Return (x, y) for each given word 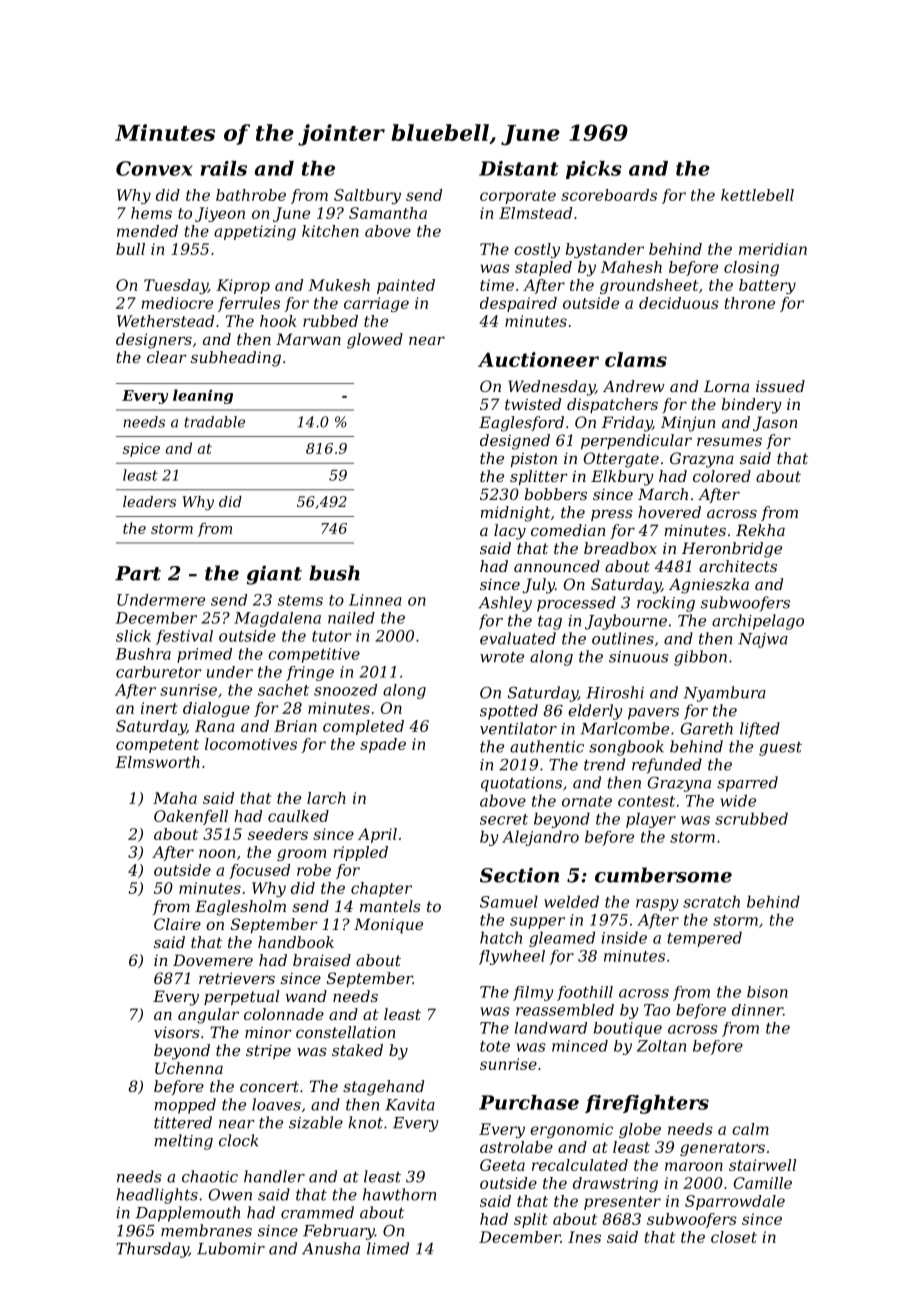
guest (780, 748)
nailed (351, 618)
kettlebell (757, 195)
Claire (177, 924)
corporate (518, 197)
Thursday (152, 1250)
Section (519, 875)
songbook (626, 748)
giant (274, 575)
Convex (154, 168)
